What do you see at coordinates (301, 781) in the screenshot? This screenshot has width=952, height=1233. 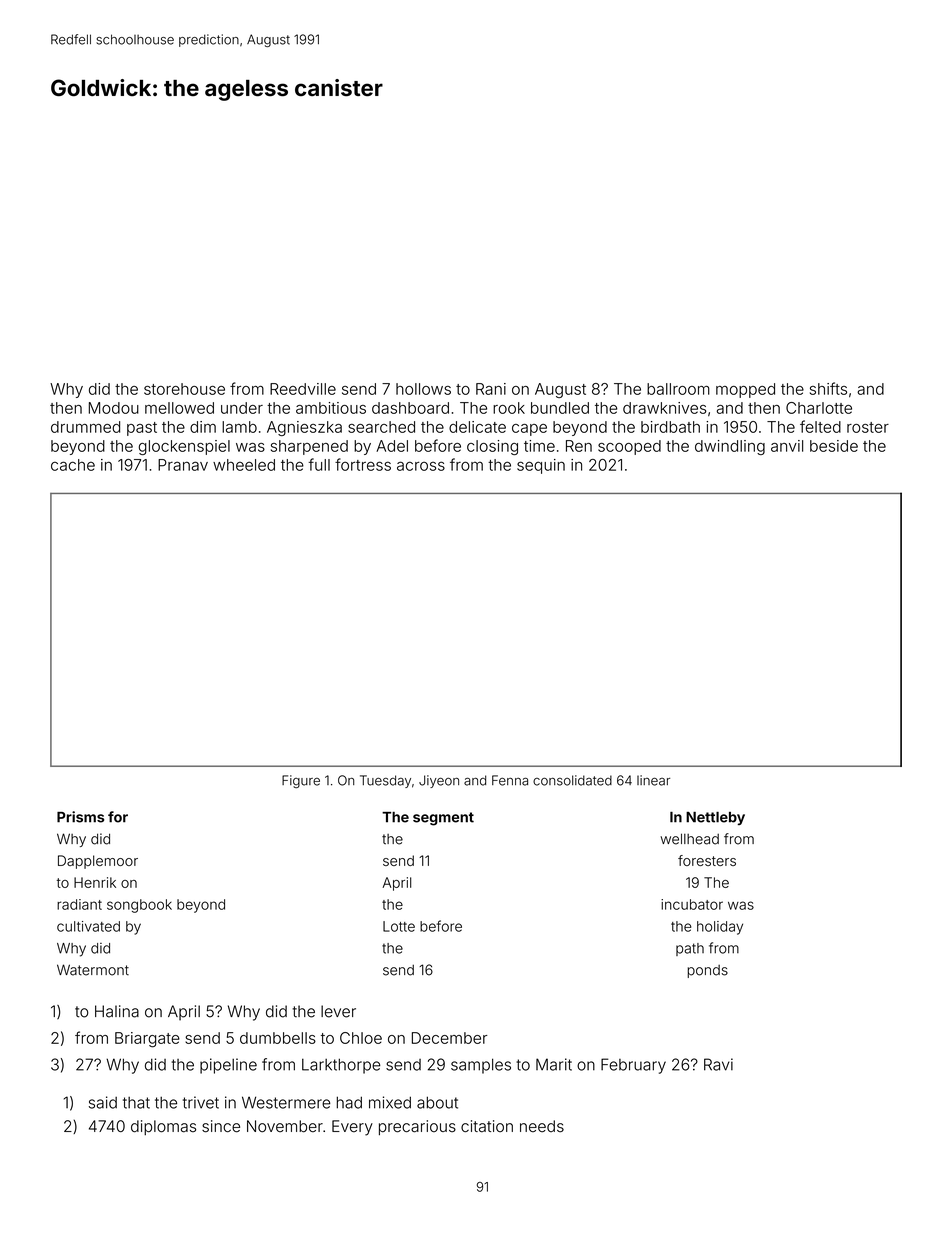 I see `Figure` at bounding box center [301, 781].
